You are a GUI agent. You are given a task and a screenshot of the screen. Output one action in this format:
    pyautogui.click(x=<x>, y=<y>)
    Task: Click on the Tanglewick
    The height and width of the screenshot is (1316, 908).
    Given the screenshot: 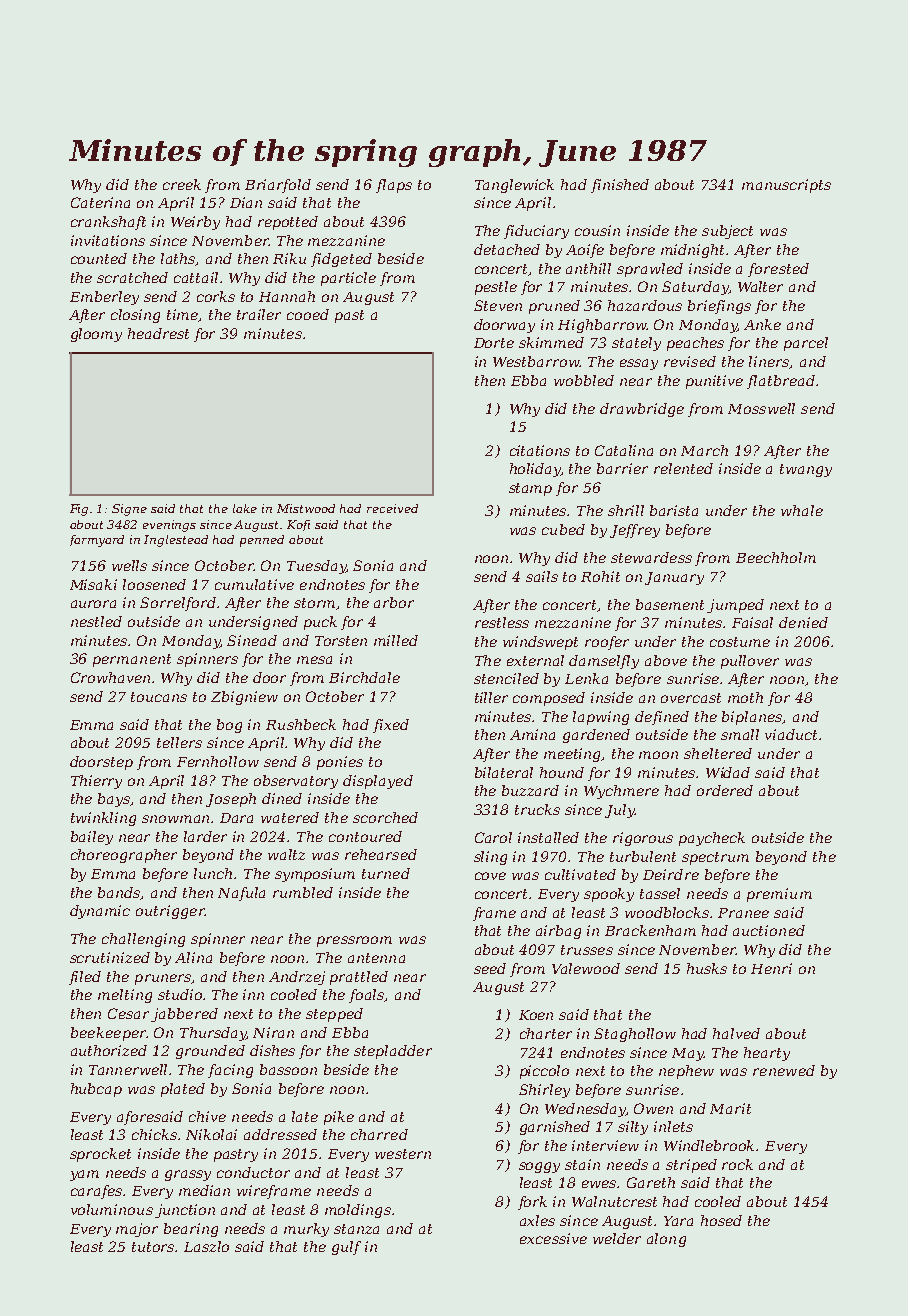 What is the action you would take?
    pyautogui.click(x=514, y=186)
